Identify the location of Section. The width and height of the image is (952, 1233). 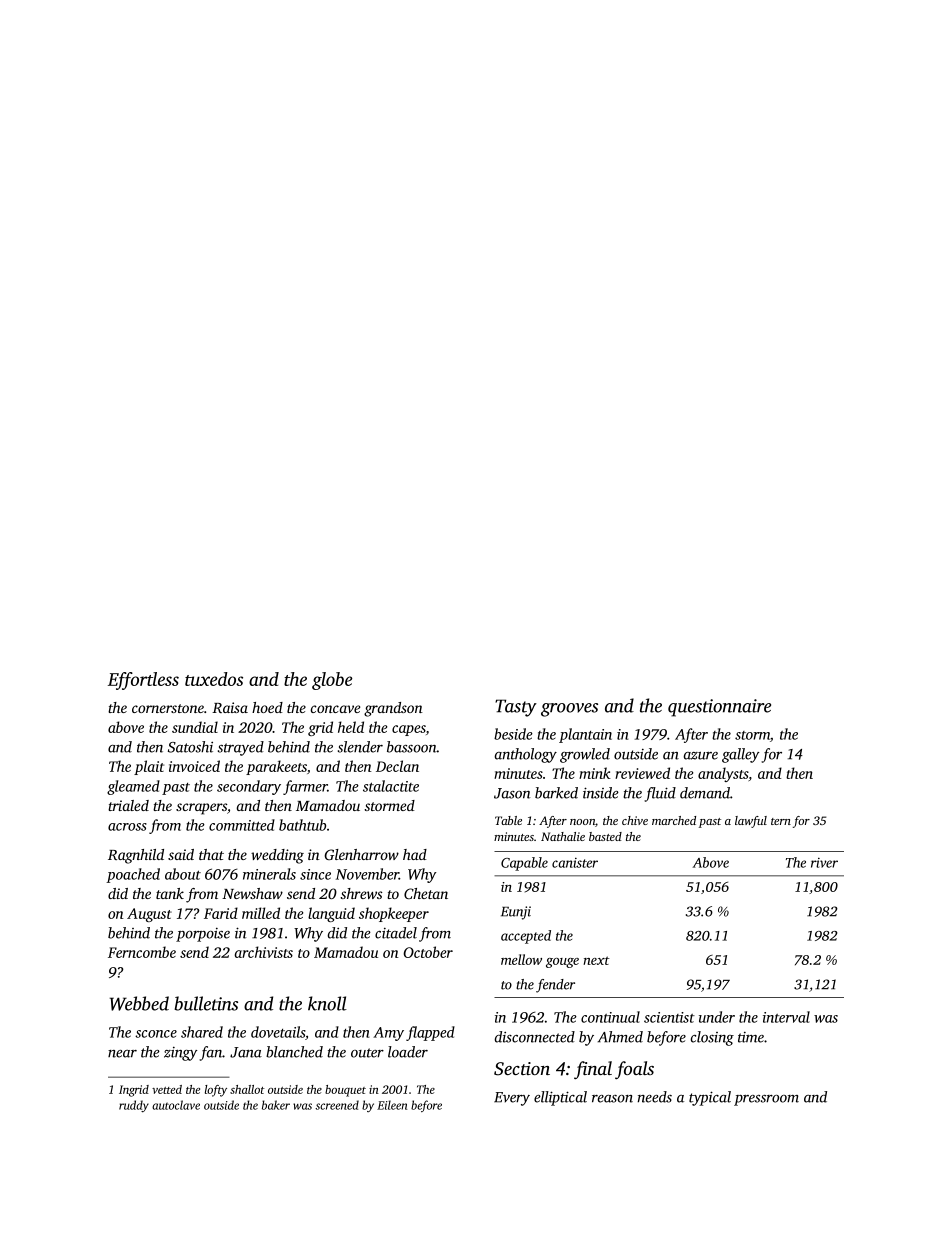
(522, 1069).
